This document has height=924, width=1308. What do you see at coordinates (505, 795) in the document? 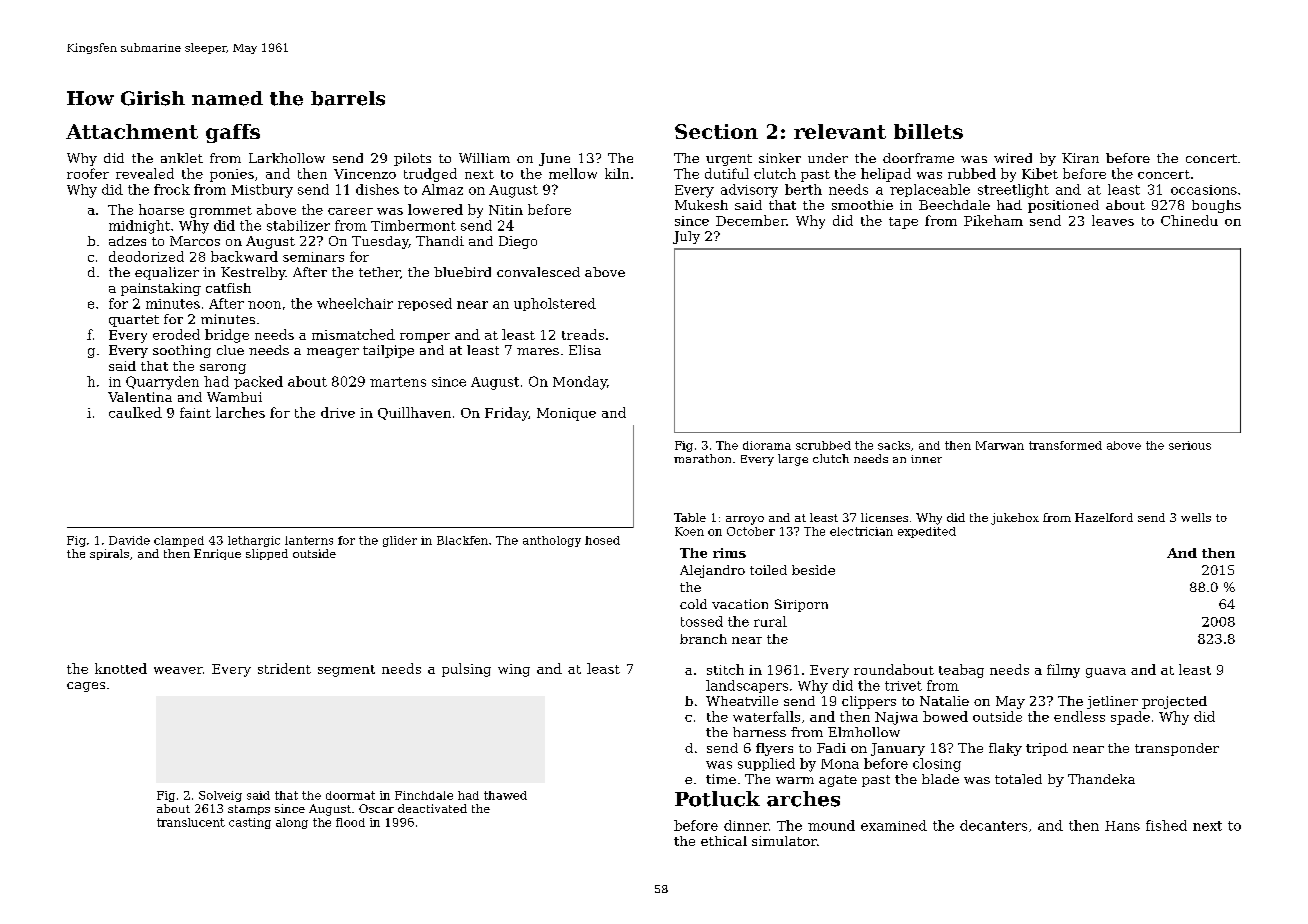
I see `thawed` at bounding box center [505, 795].
